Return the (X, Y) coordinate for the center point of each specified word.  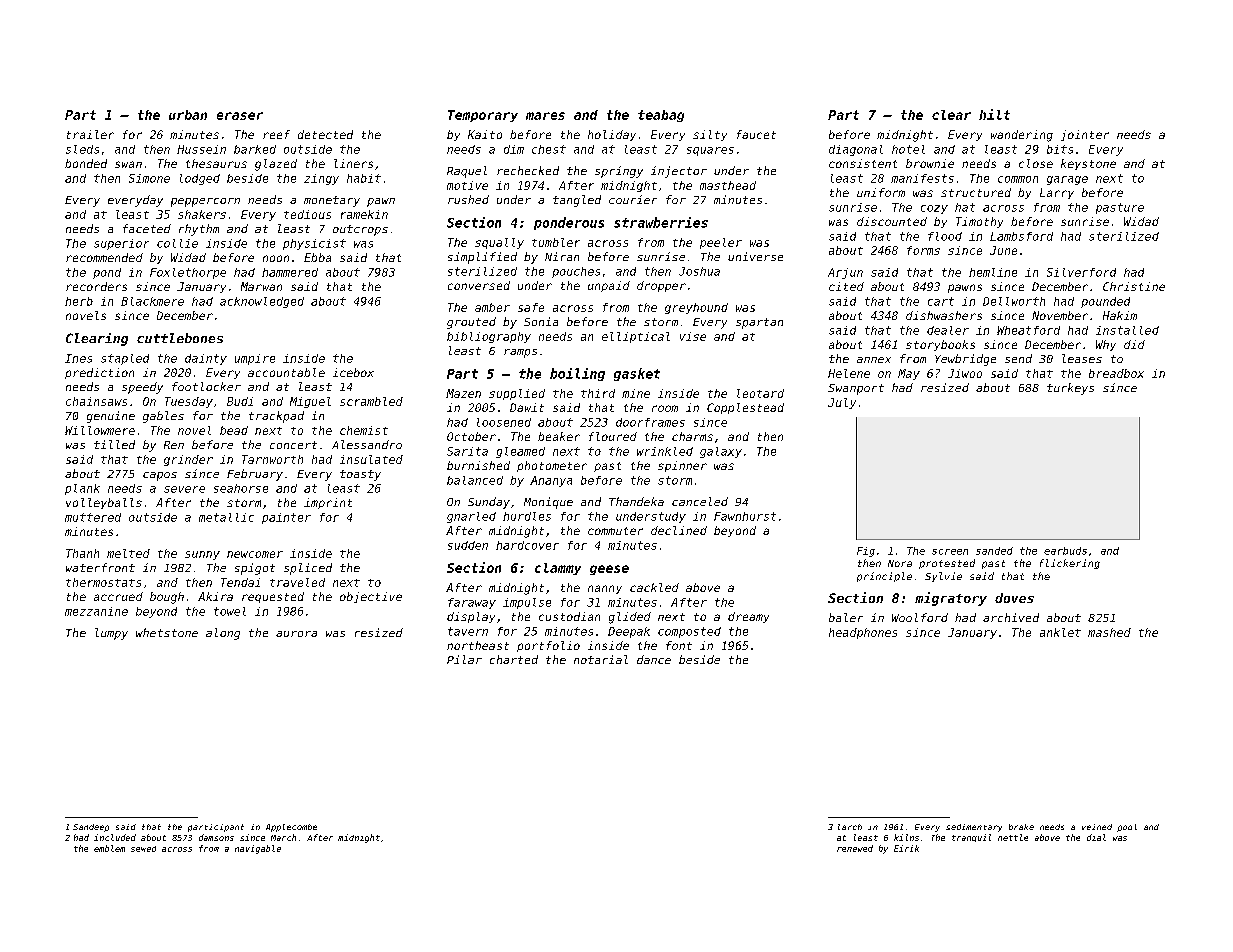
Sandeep (91, 828)
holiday (612, 135)
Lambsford (1021, 236)
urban (188, 115)
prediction (99, 373)
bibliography (489, 337)
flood (945, 236)
